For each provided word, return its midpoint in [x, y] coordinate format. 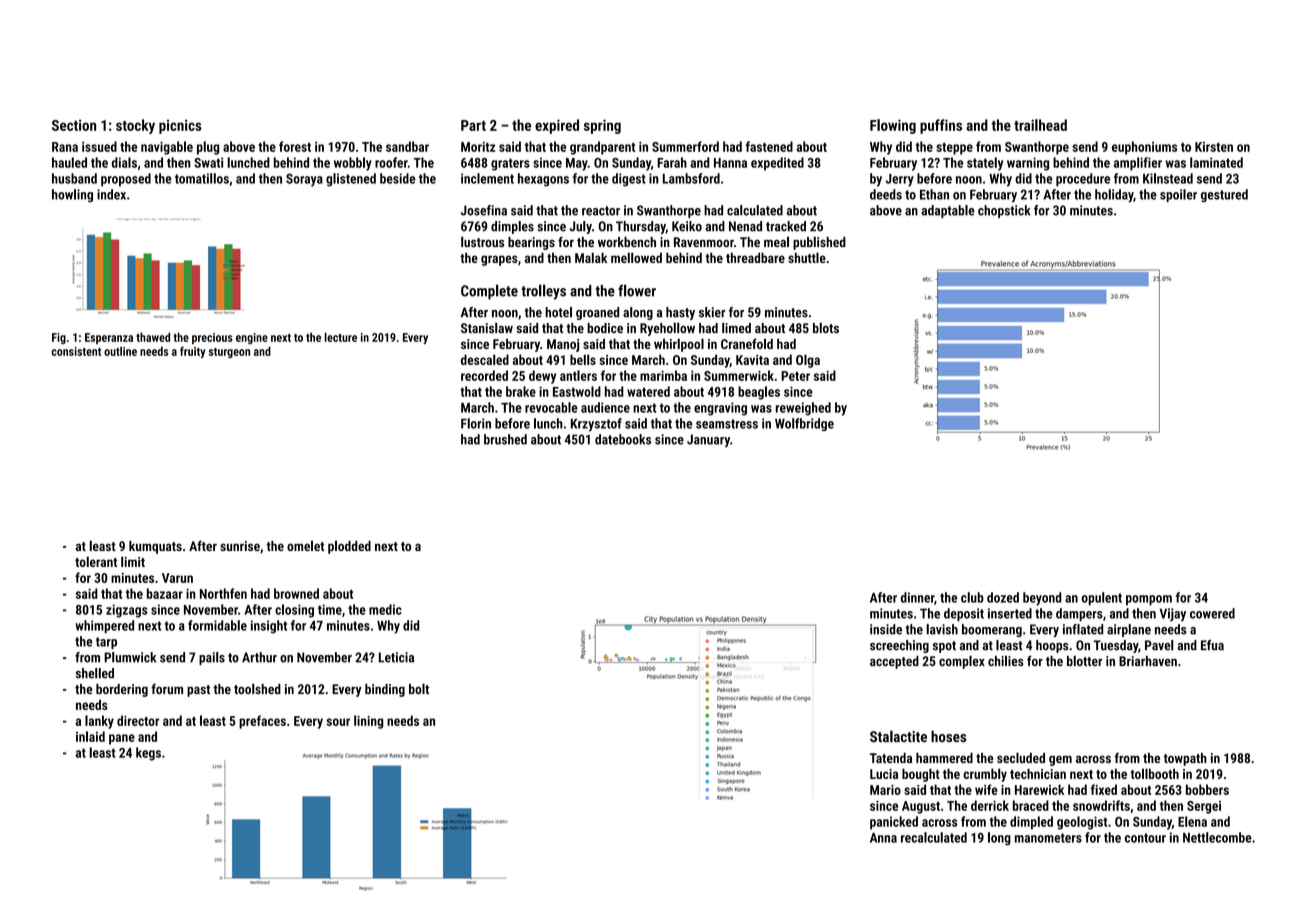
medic [385, 609]
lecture [340, 337]
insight [269, 627]
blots [826, 327]
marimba [663, 375]
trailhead [1040, 125]
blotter [1085, 660]
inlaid [90, 736]
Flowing [893, 126]
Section [74, 125]
